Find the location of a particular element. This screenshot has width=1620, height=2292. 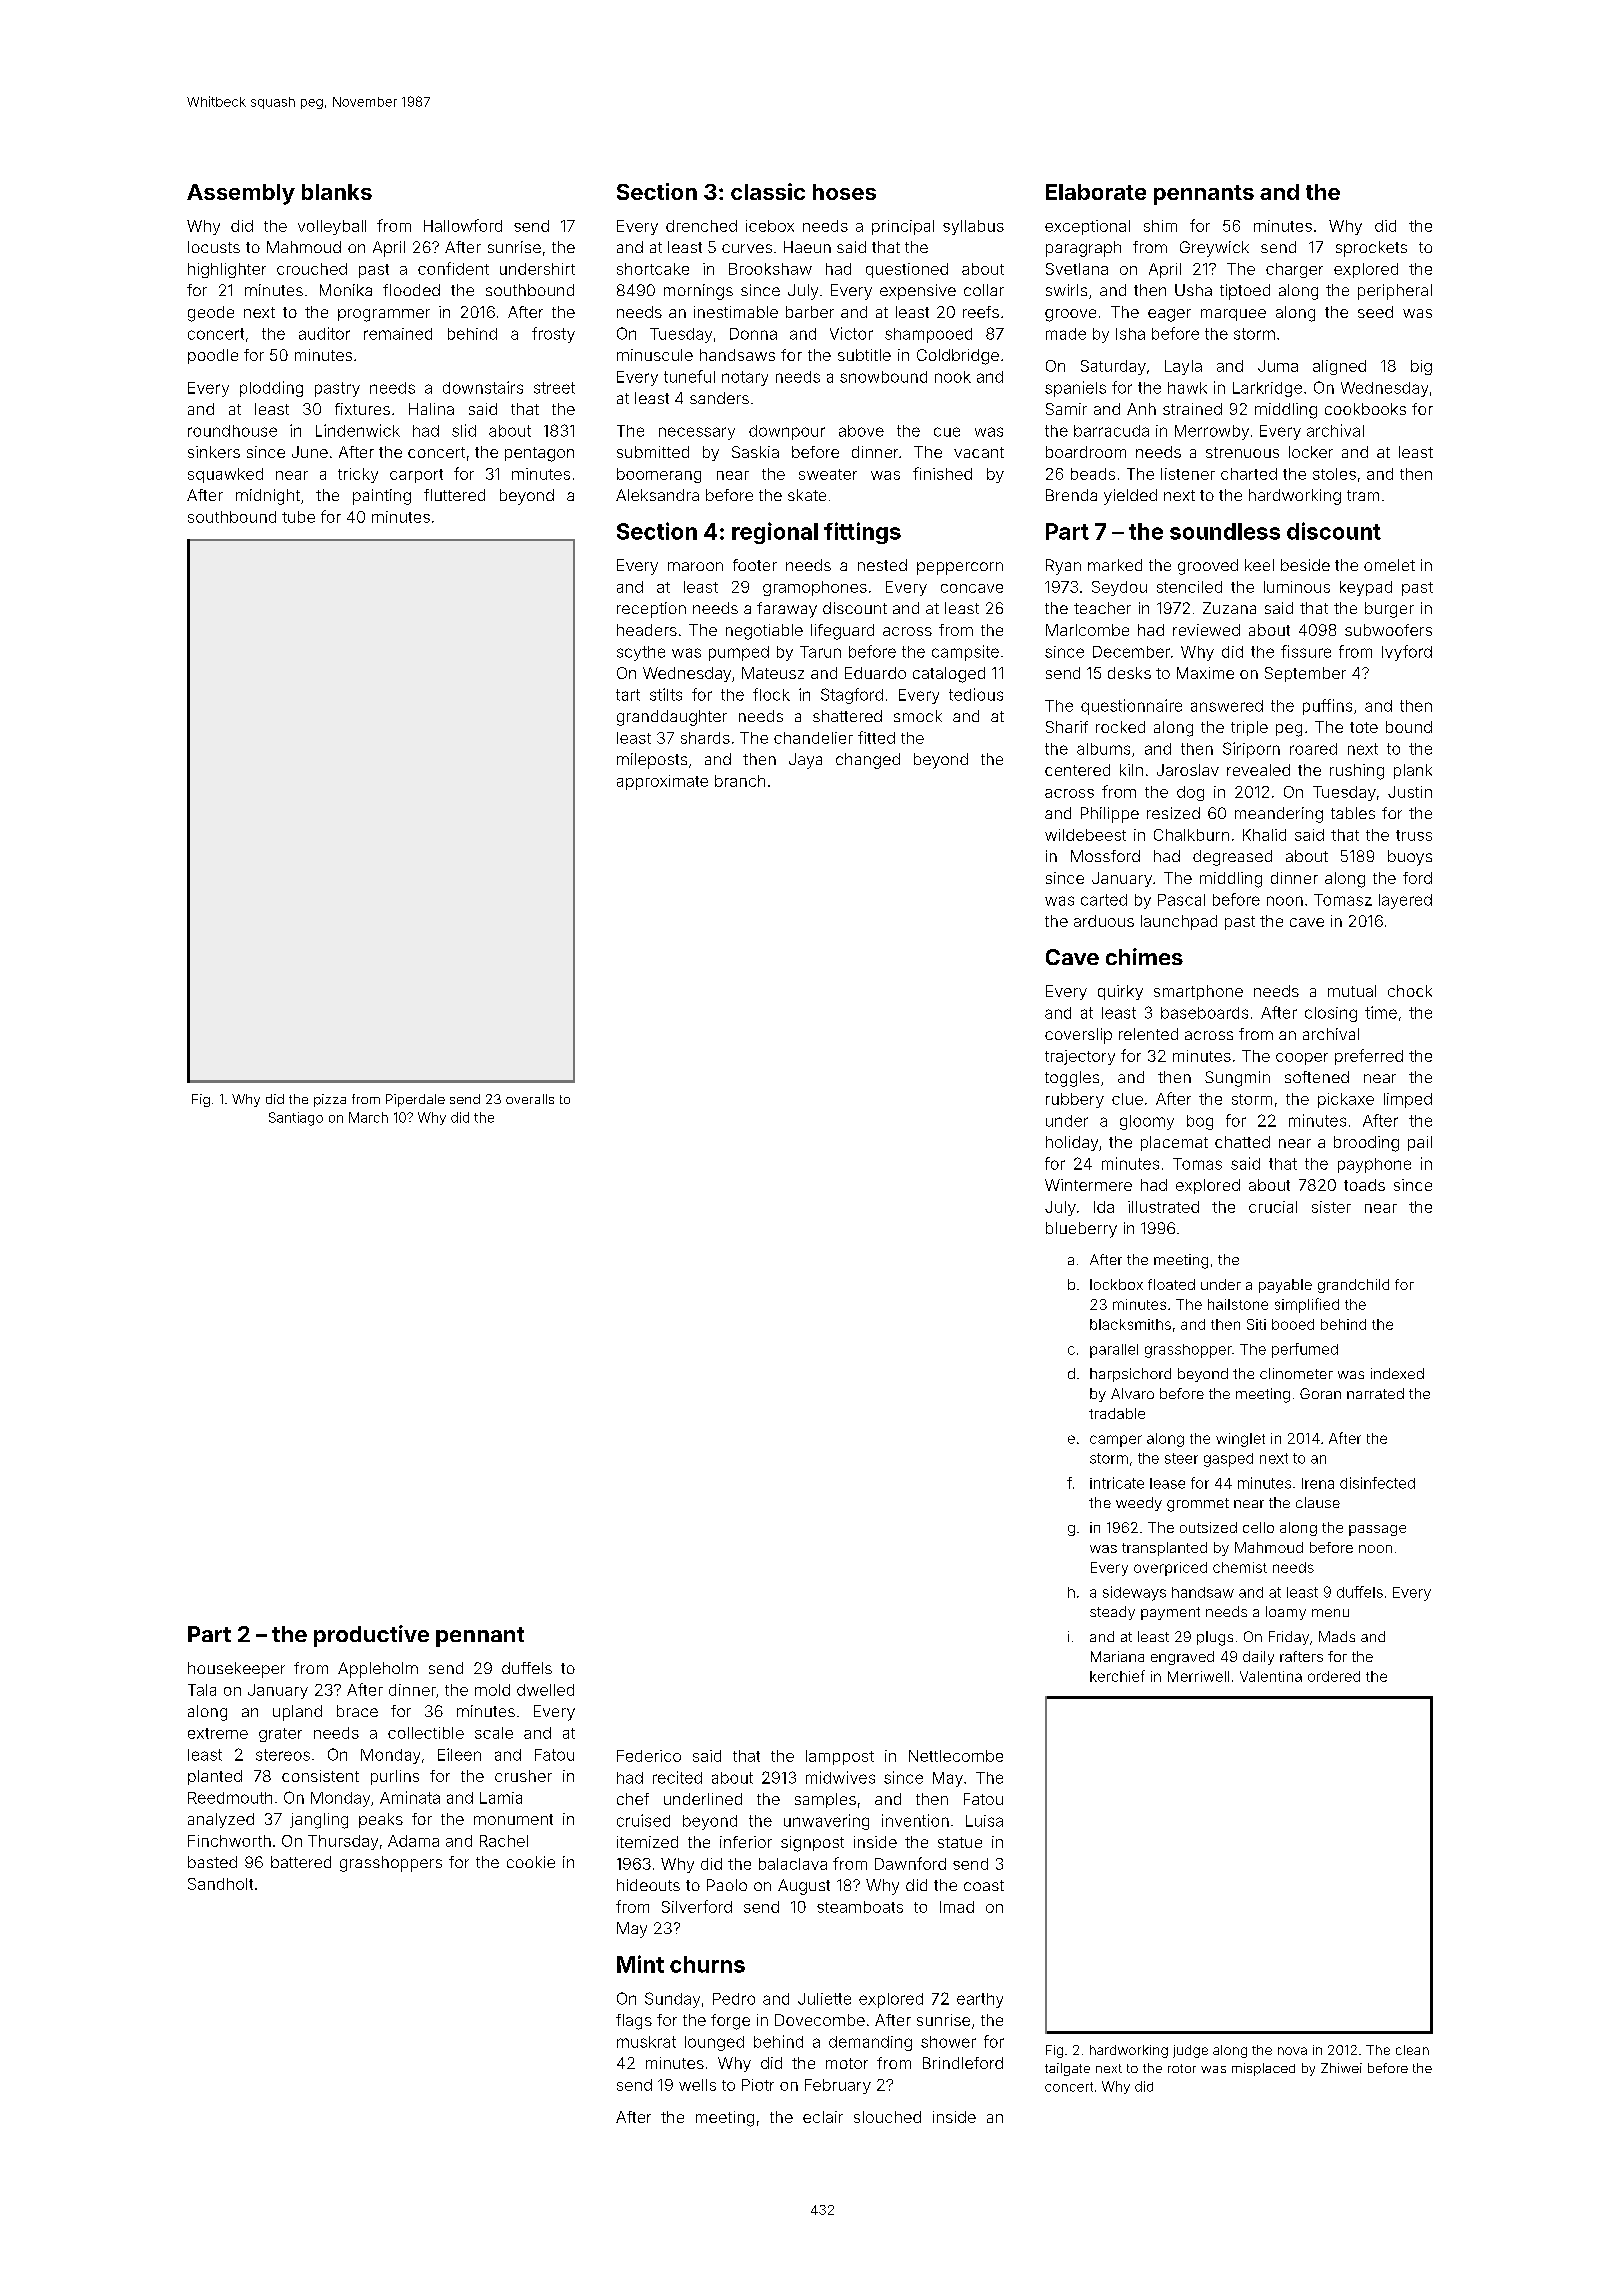

changed is located at coordinates (868, 761).
